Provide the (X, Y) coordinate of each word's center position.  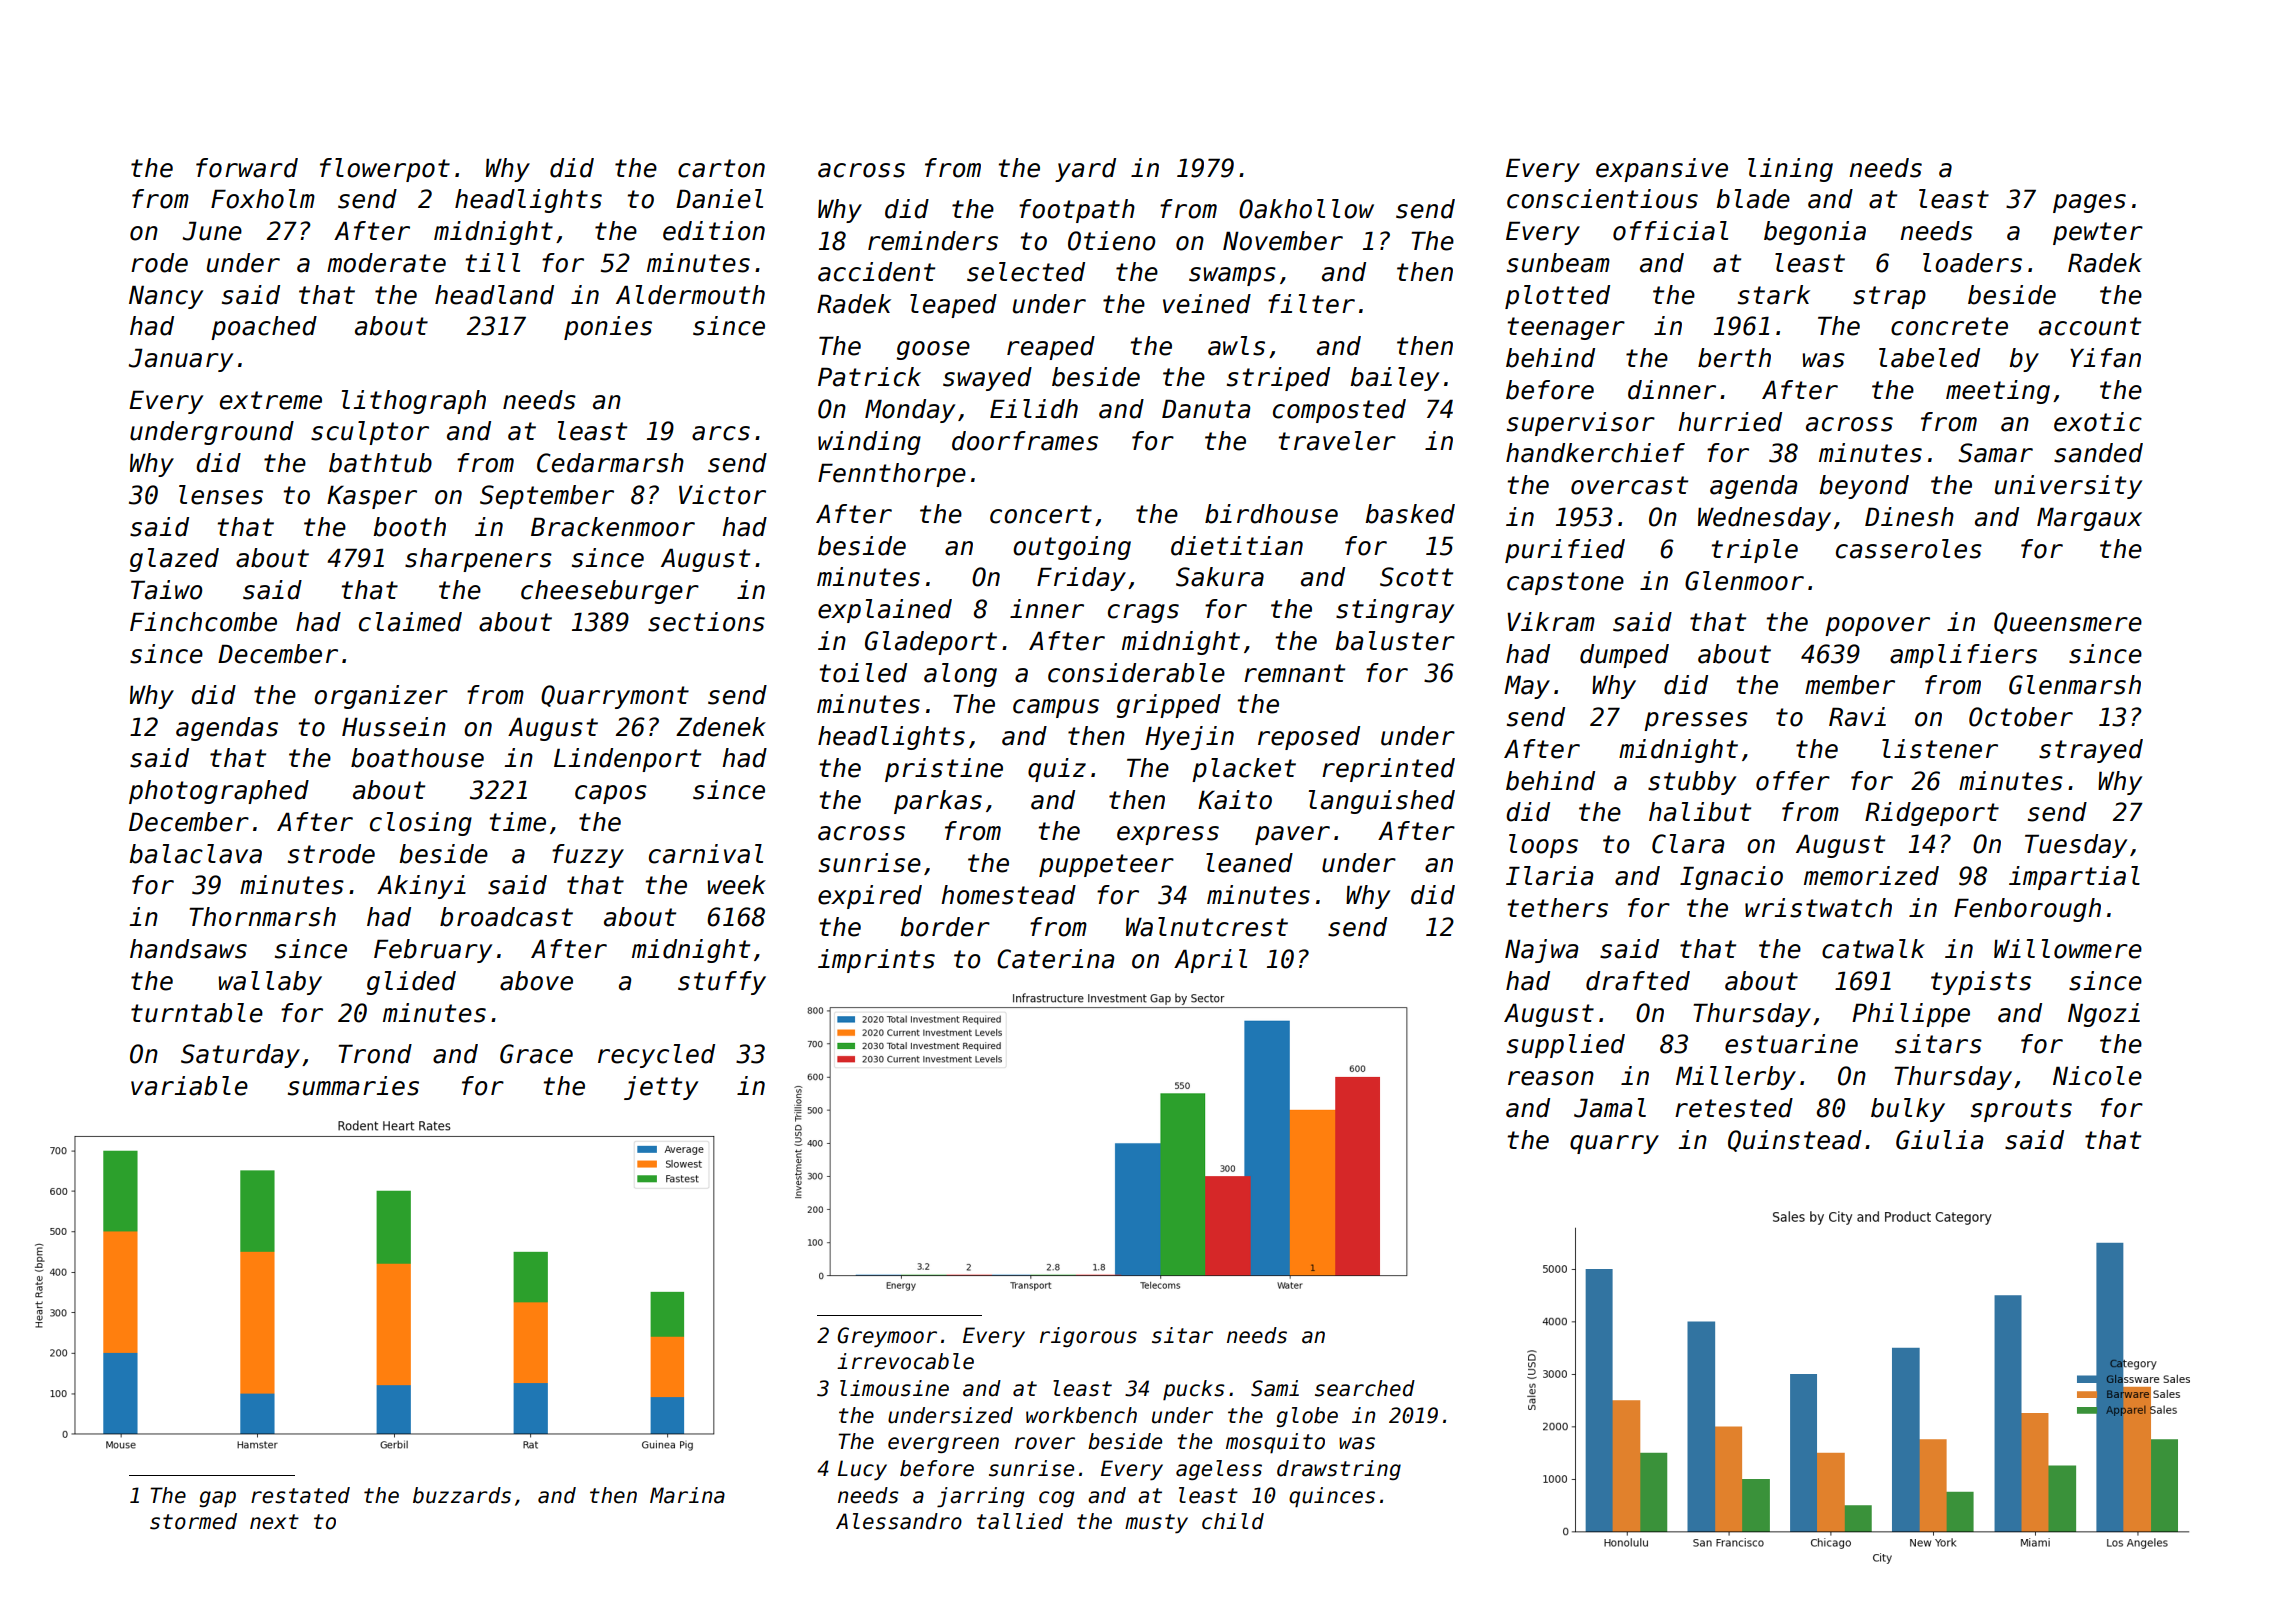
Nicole (2097, 1076)
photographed (219, 792)
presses (1696, 721)
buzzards (462, 1495)
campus (1056, 708)
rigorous (1088, 1337)
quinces (1332, 1497)
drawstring (1339, 1470)
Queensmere (2068, 623)
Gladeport (931, 643)
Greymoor (887, 1337)
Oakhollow (1306, 209)
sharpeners (478, 560)
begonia (1815, 233)
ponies (608, 328)
